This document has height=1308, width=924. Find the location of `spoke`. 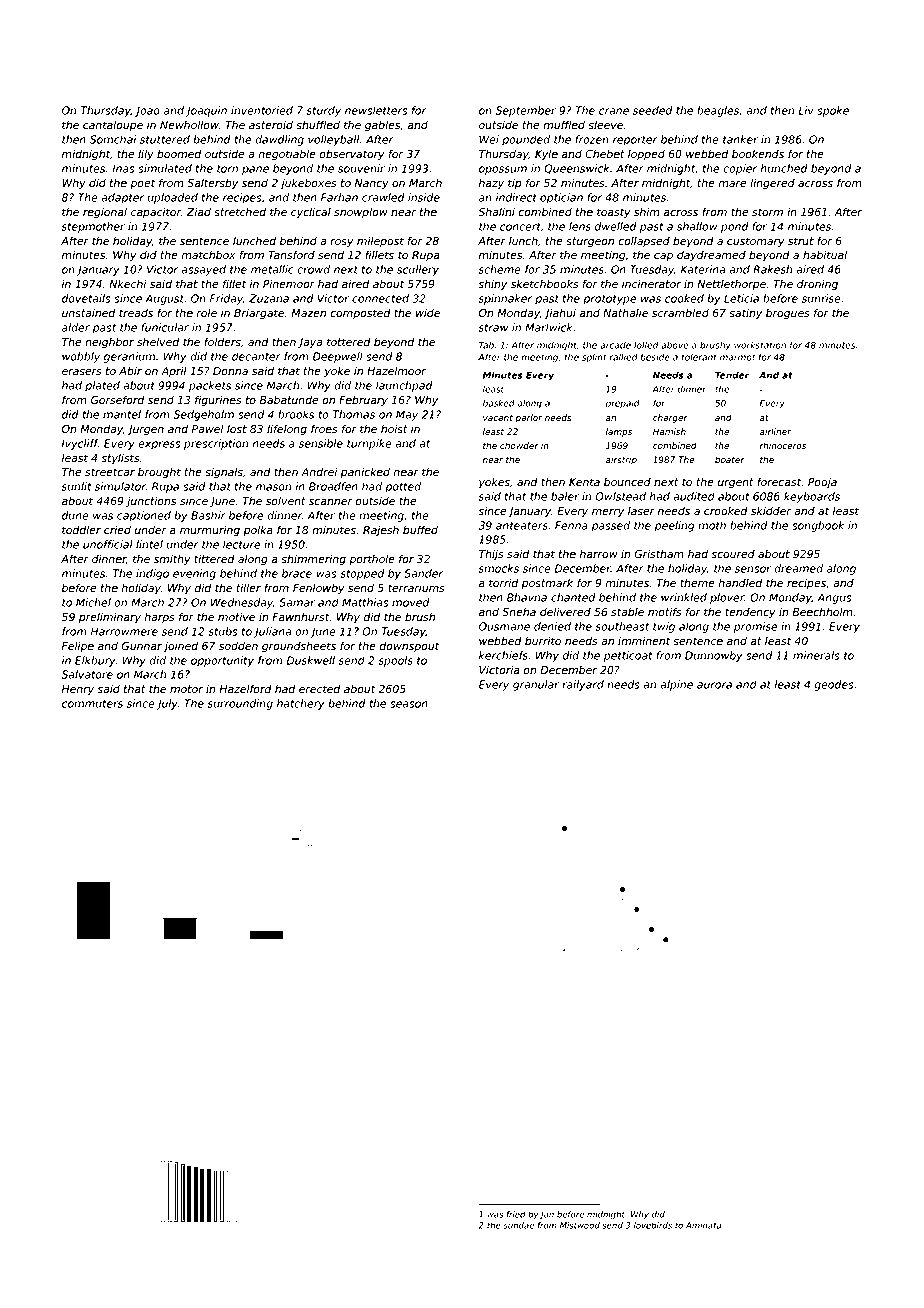

spoke is located at coordinates (833, 111).
